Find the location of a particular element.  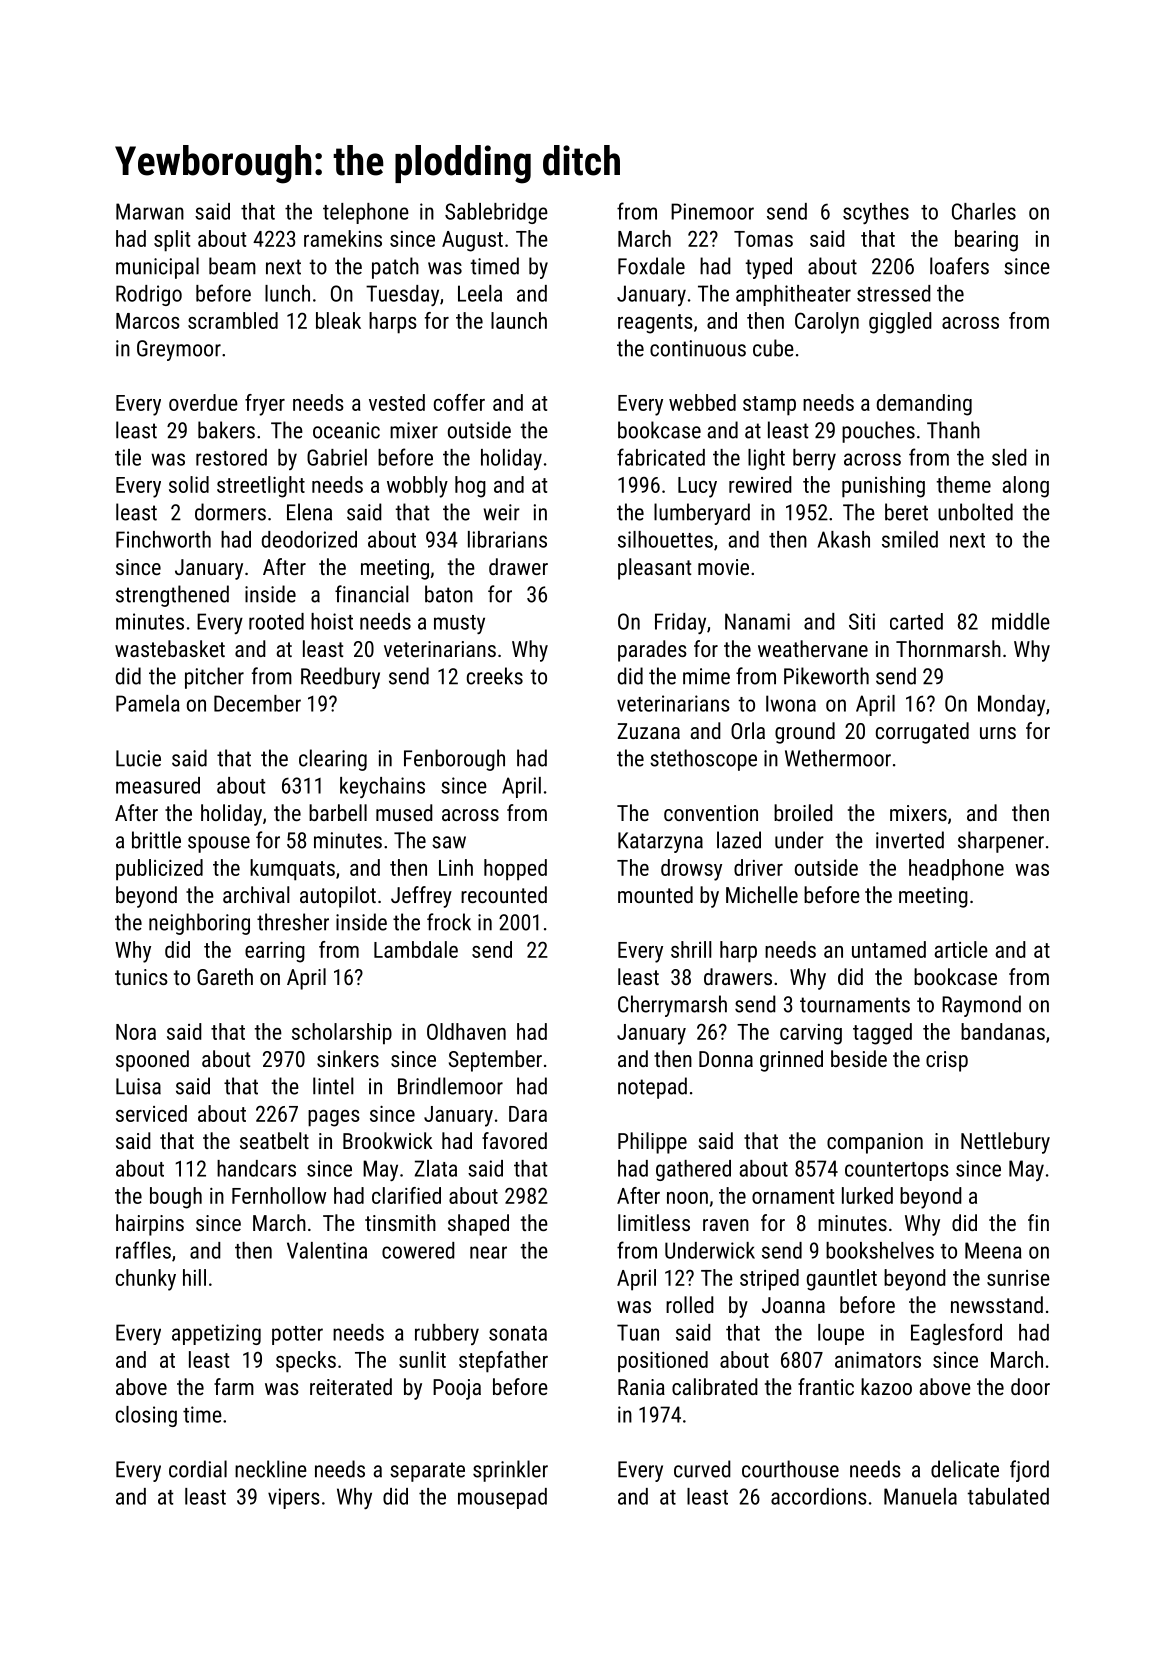

Thornmarsh is located at coordinates (948, 648).
